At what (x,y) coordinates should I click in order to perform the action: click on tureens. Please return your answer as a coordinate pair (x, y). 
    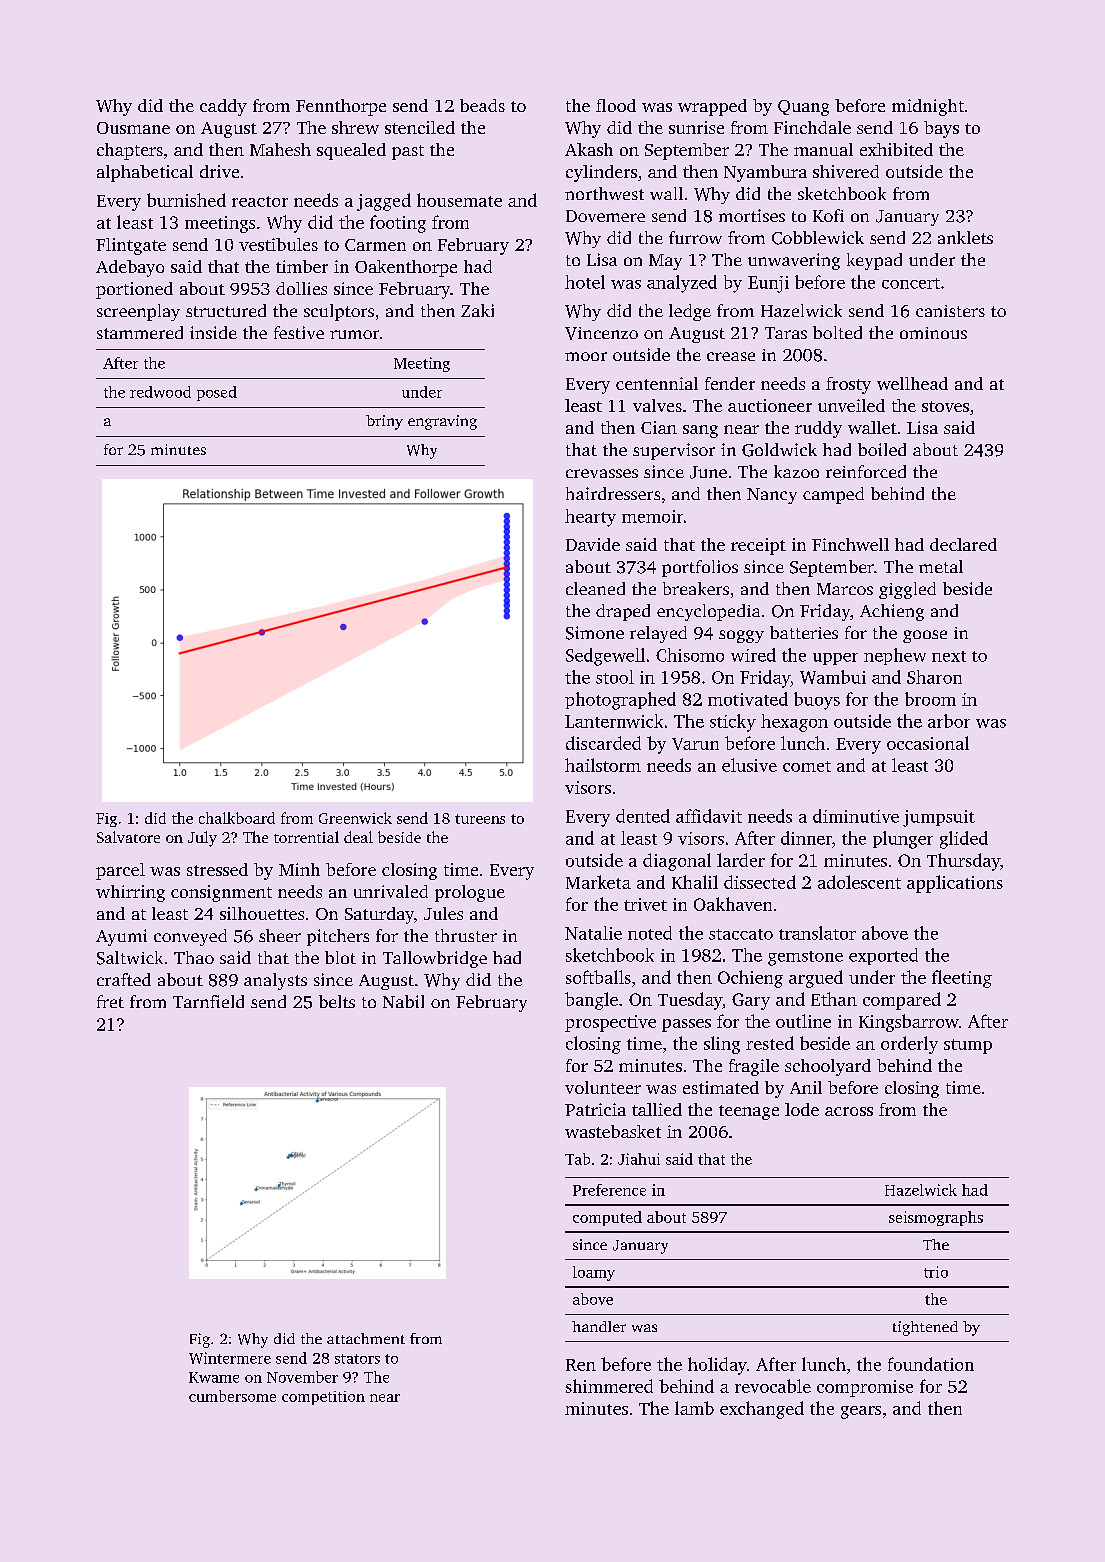
    Looking at the image, I should click on (480, 819).
